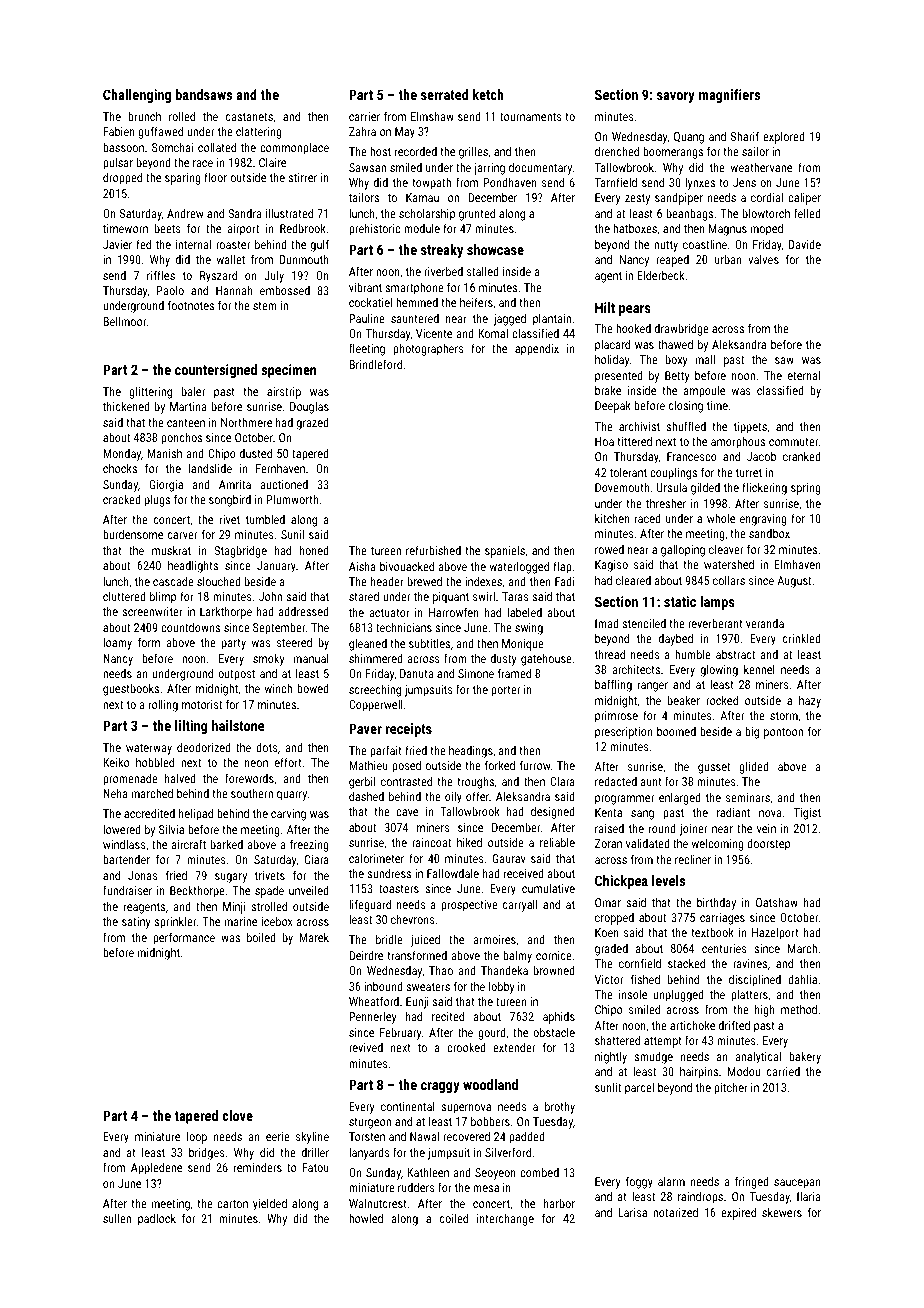 This image has width=924, height=1308. What do you see at coordinates (483, 271) in the image?
I see `stalled` at bounding box center [483, 271].
